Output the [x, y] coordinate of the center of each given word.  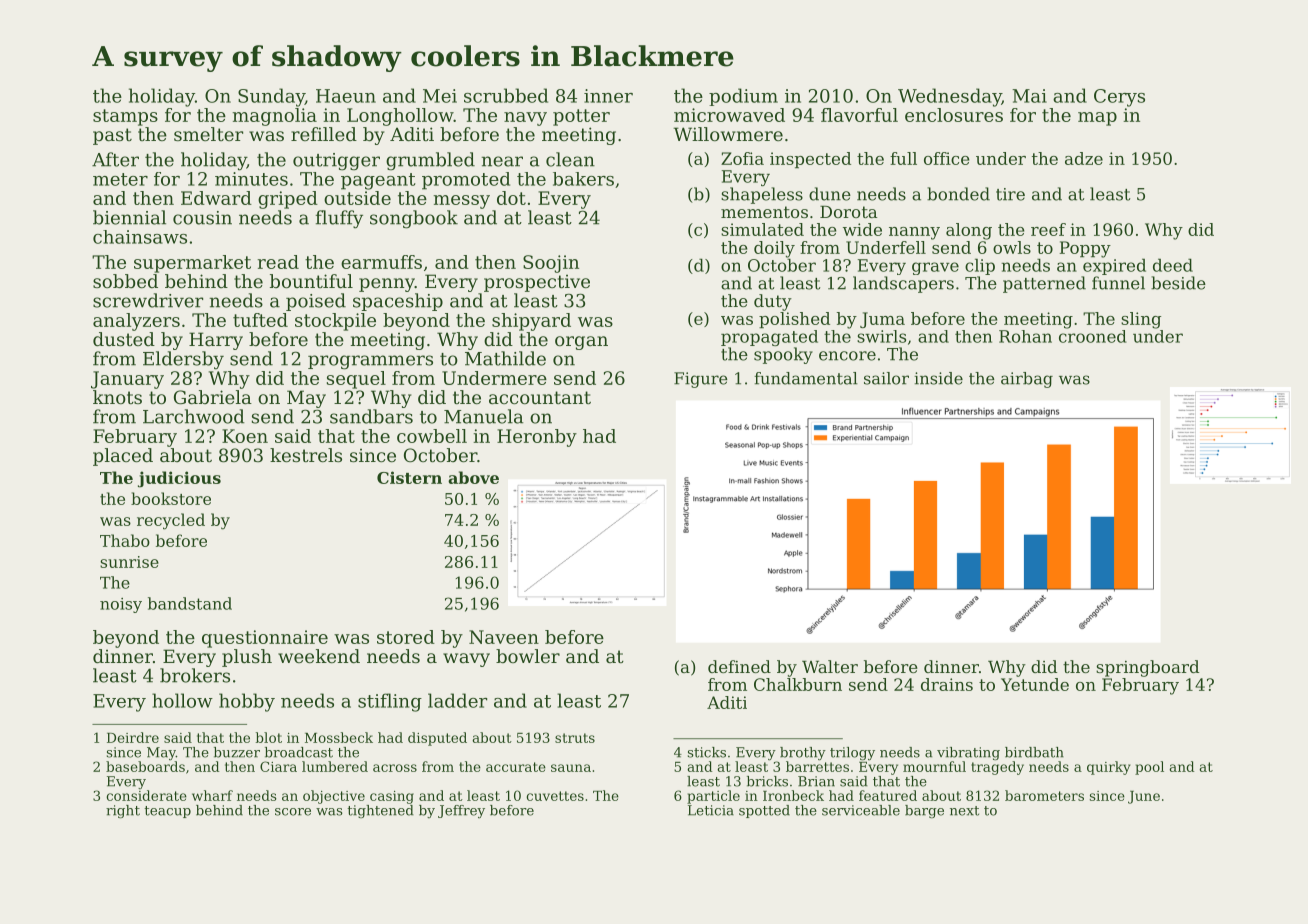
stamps [125, 117]
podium [743, 97]
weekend [319, 656]
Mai [1029, 96]
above [473, 477]
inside [938, 378]
